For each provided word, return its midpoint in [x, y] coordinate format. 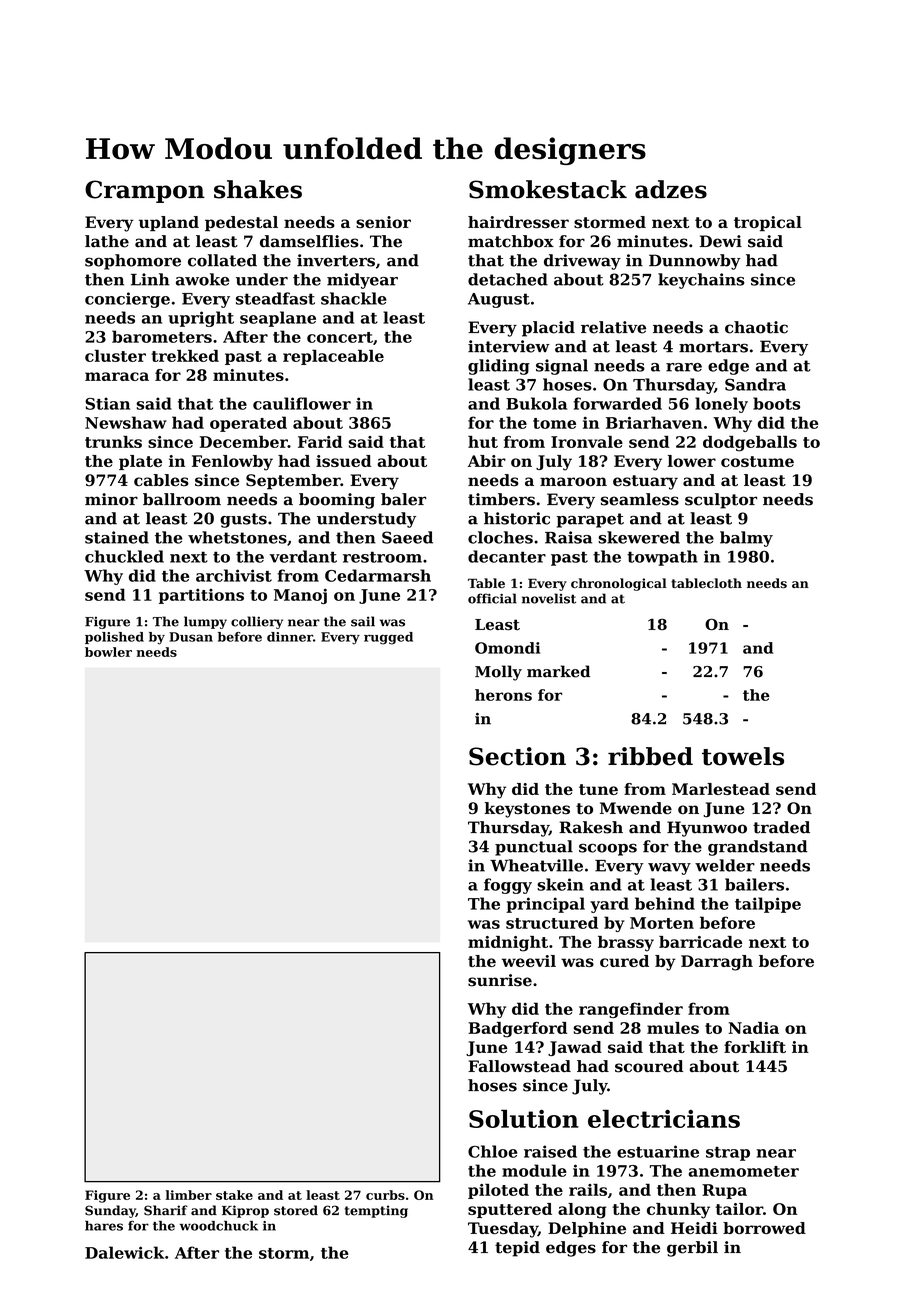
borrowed [764, 1228]
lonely [721, 405]
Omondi [507, 648]
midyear [362, 281]
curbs [385, 1195]
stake [234, 1195]
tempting [376, 1211]
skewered [639, 537]
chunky [678, 1211]
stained [117, 537]
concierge [127, 300]
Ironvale [587, 442]
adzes [671, 189]
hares [104, 1226]
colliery [257, 622]
